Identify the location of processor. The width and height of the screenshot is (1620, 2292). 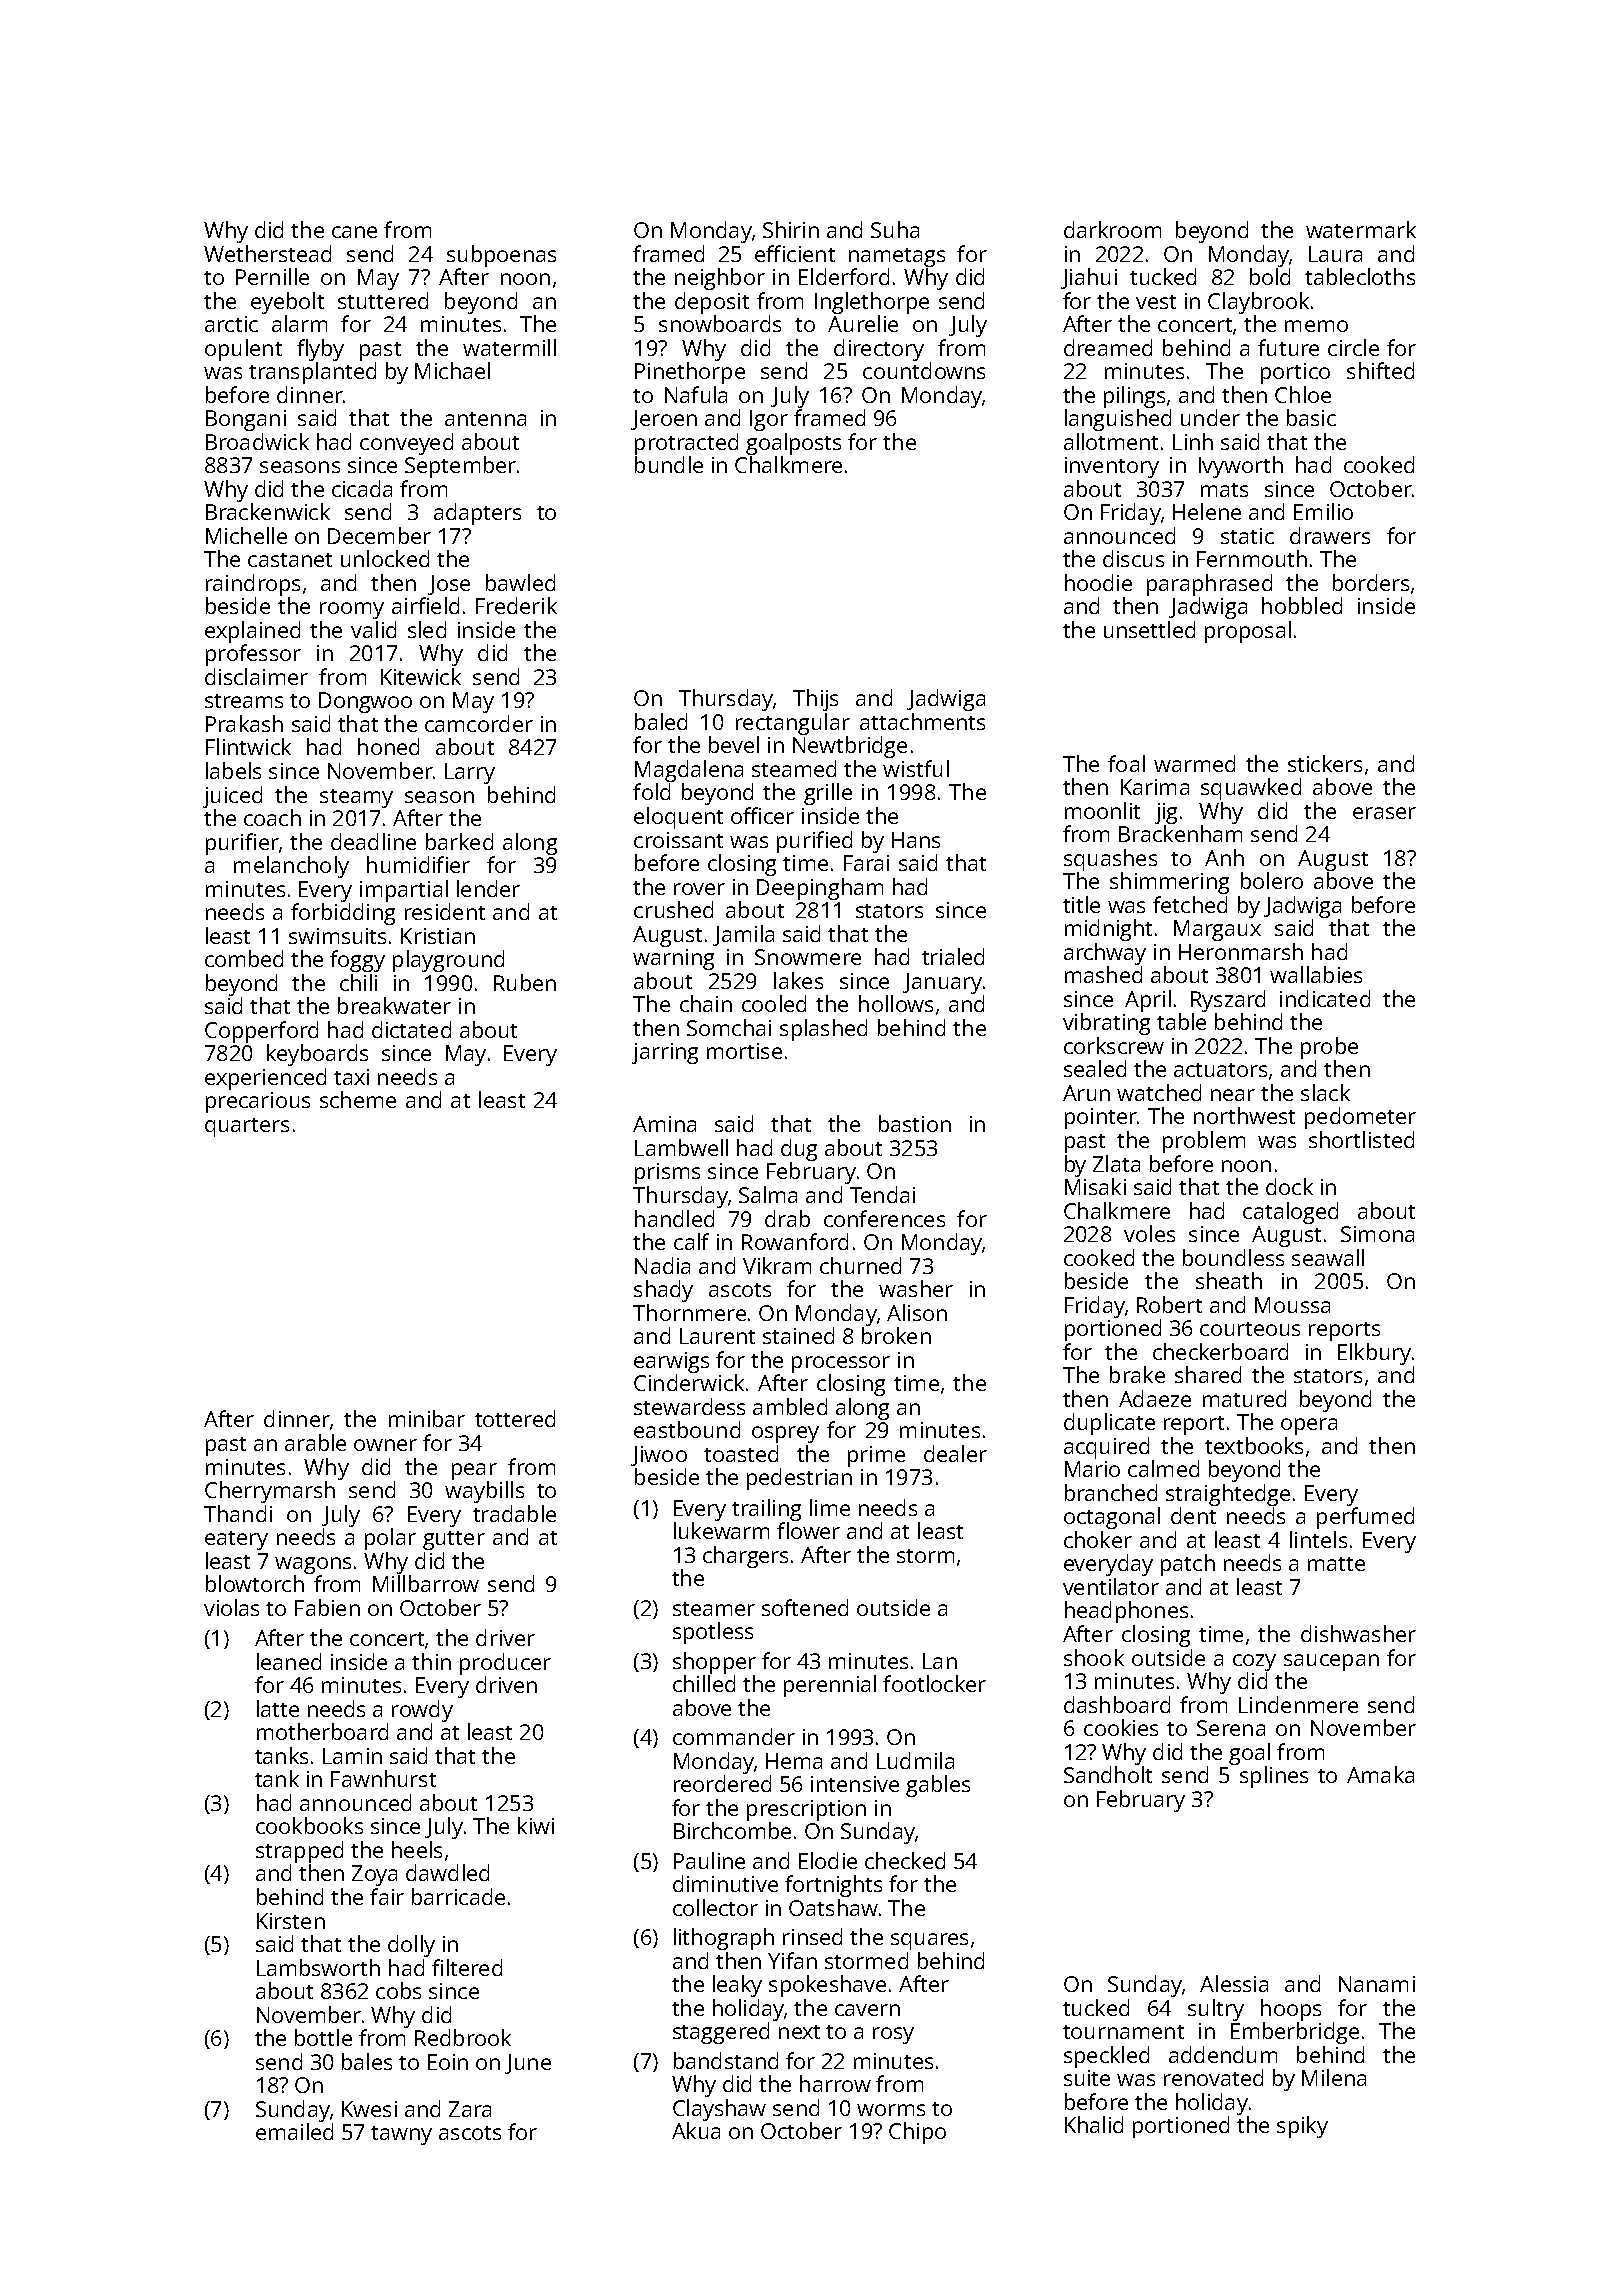
(841, 1364).
